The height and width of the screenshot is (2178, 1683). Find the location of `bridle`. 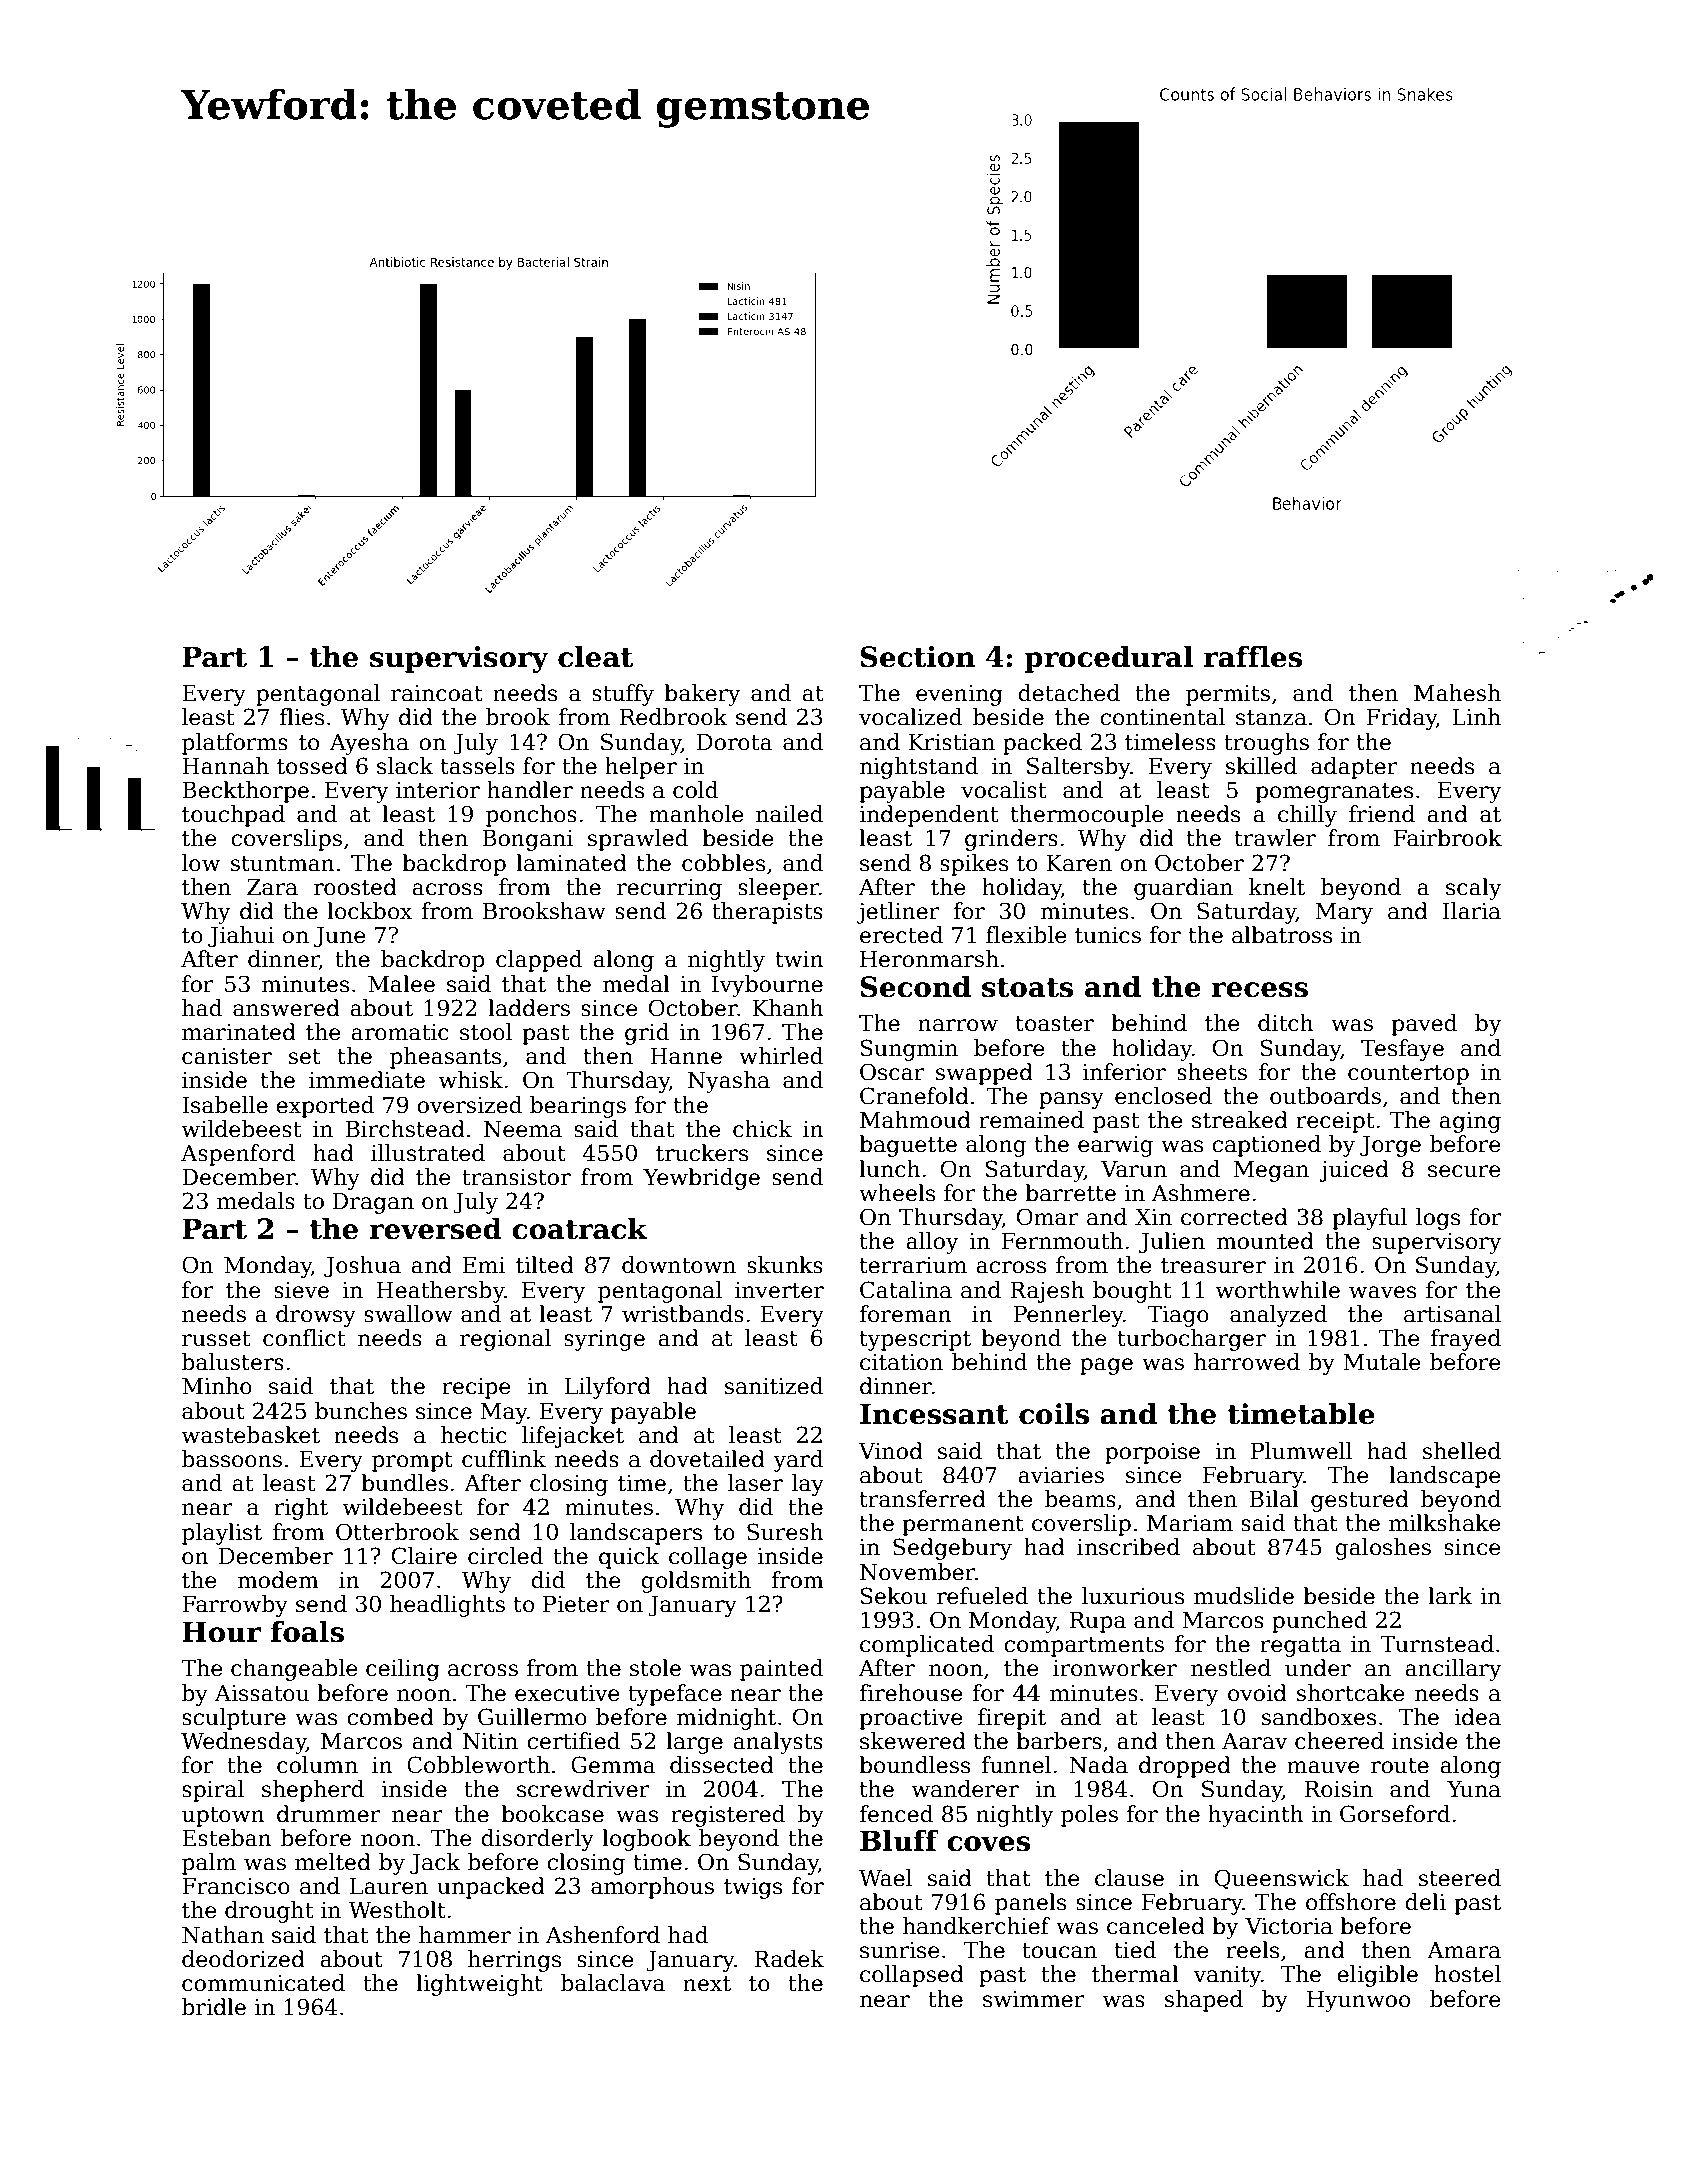

bridle is located at coordinates (214, 2007).
